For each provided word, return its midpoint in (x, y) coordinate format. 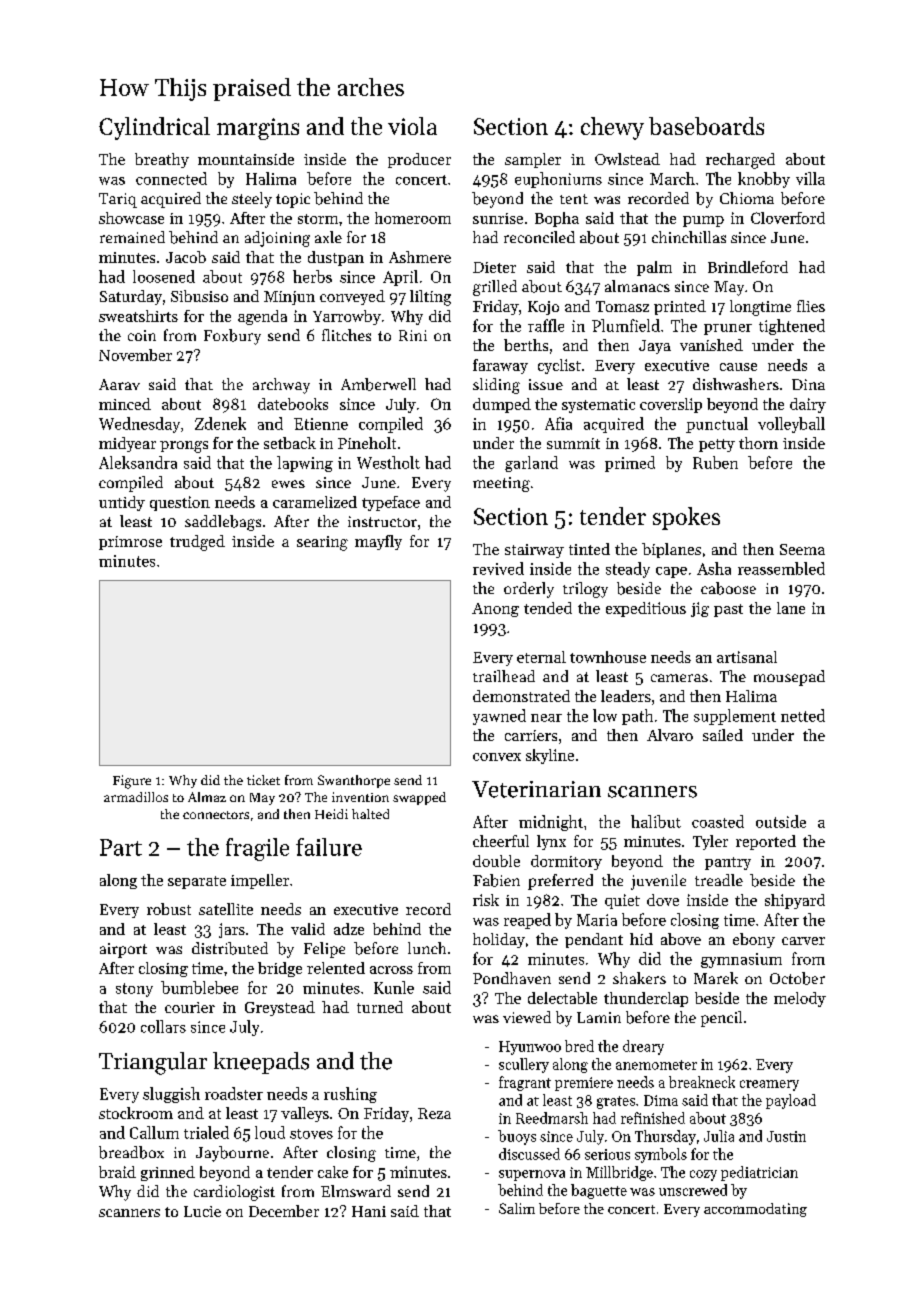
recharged (740, 161)
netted (803, 715)
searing (322, 543)
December (284, 1211)
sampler (533, 160)
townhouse (608, 657)
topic (293, 200)
